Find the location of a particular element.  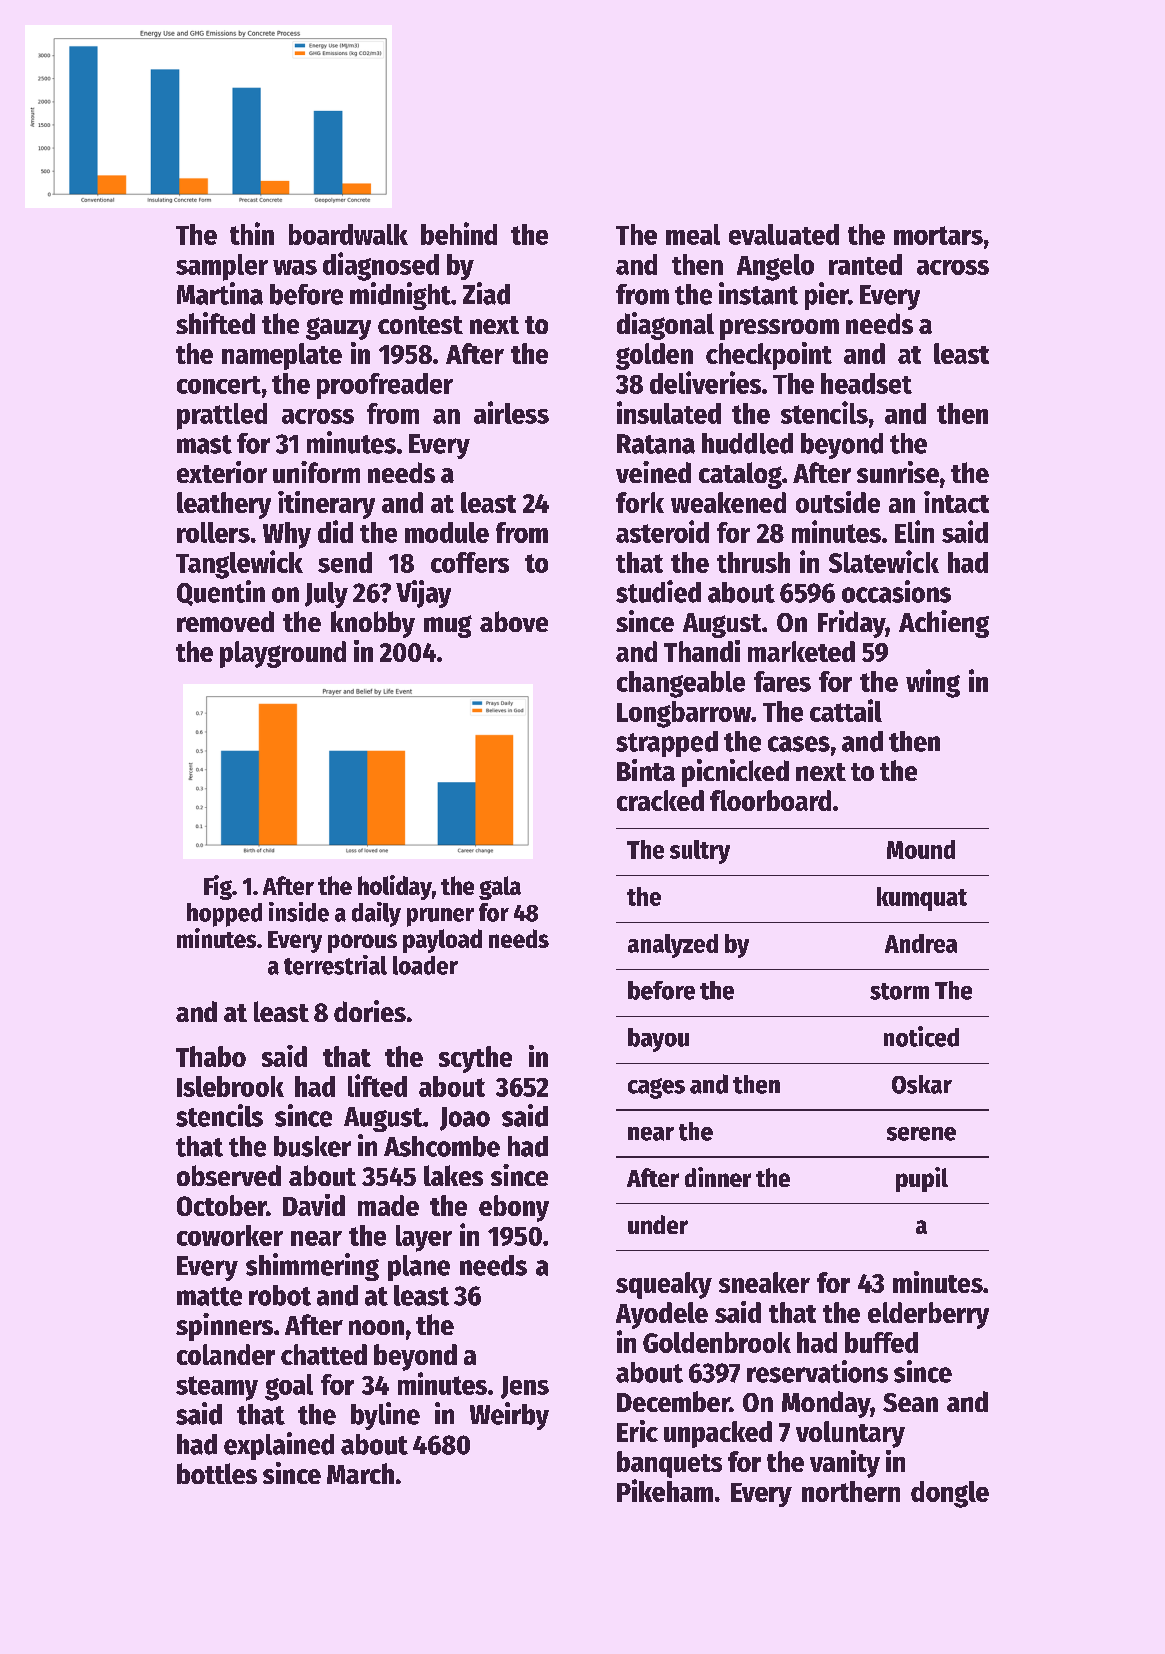

byline is located at coordinates (385, 1416).
